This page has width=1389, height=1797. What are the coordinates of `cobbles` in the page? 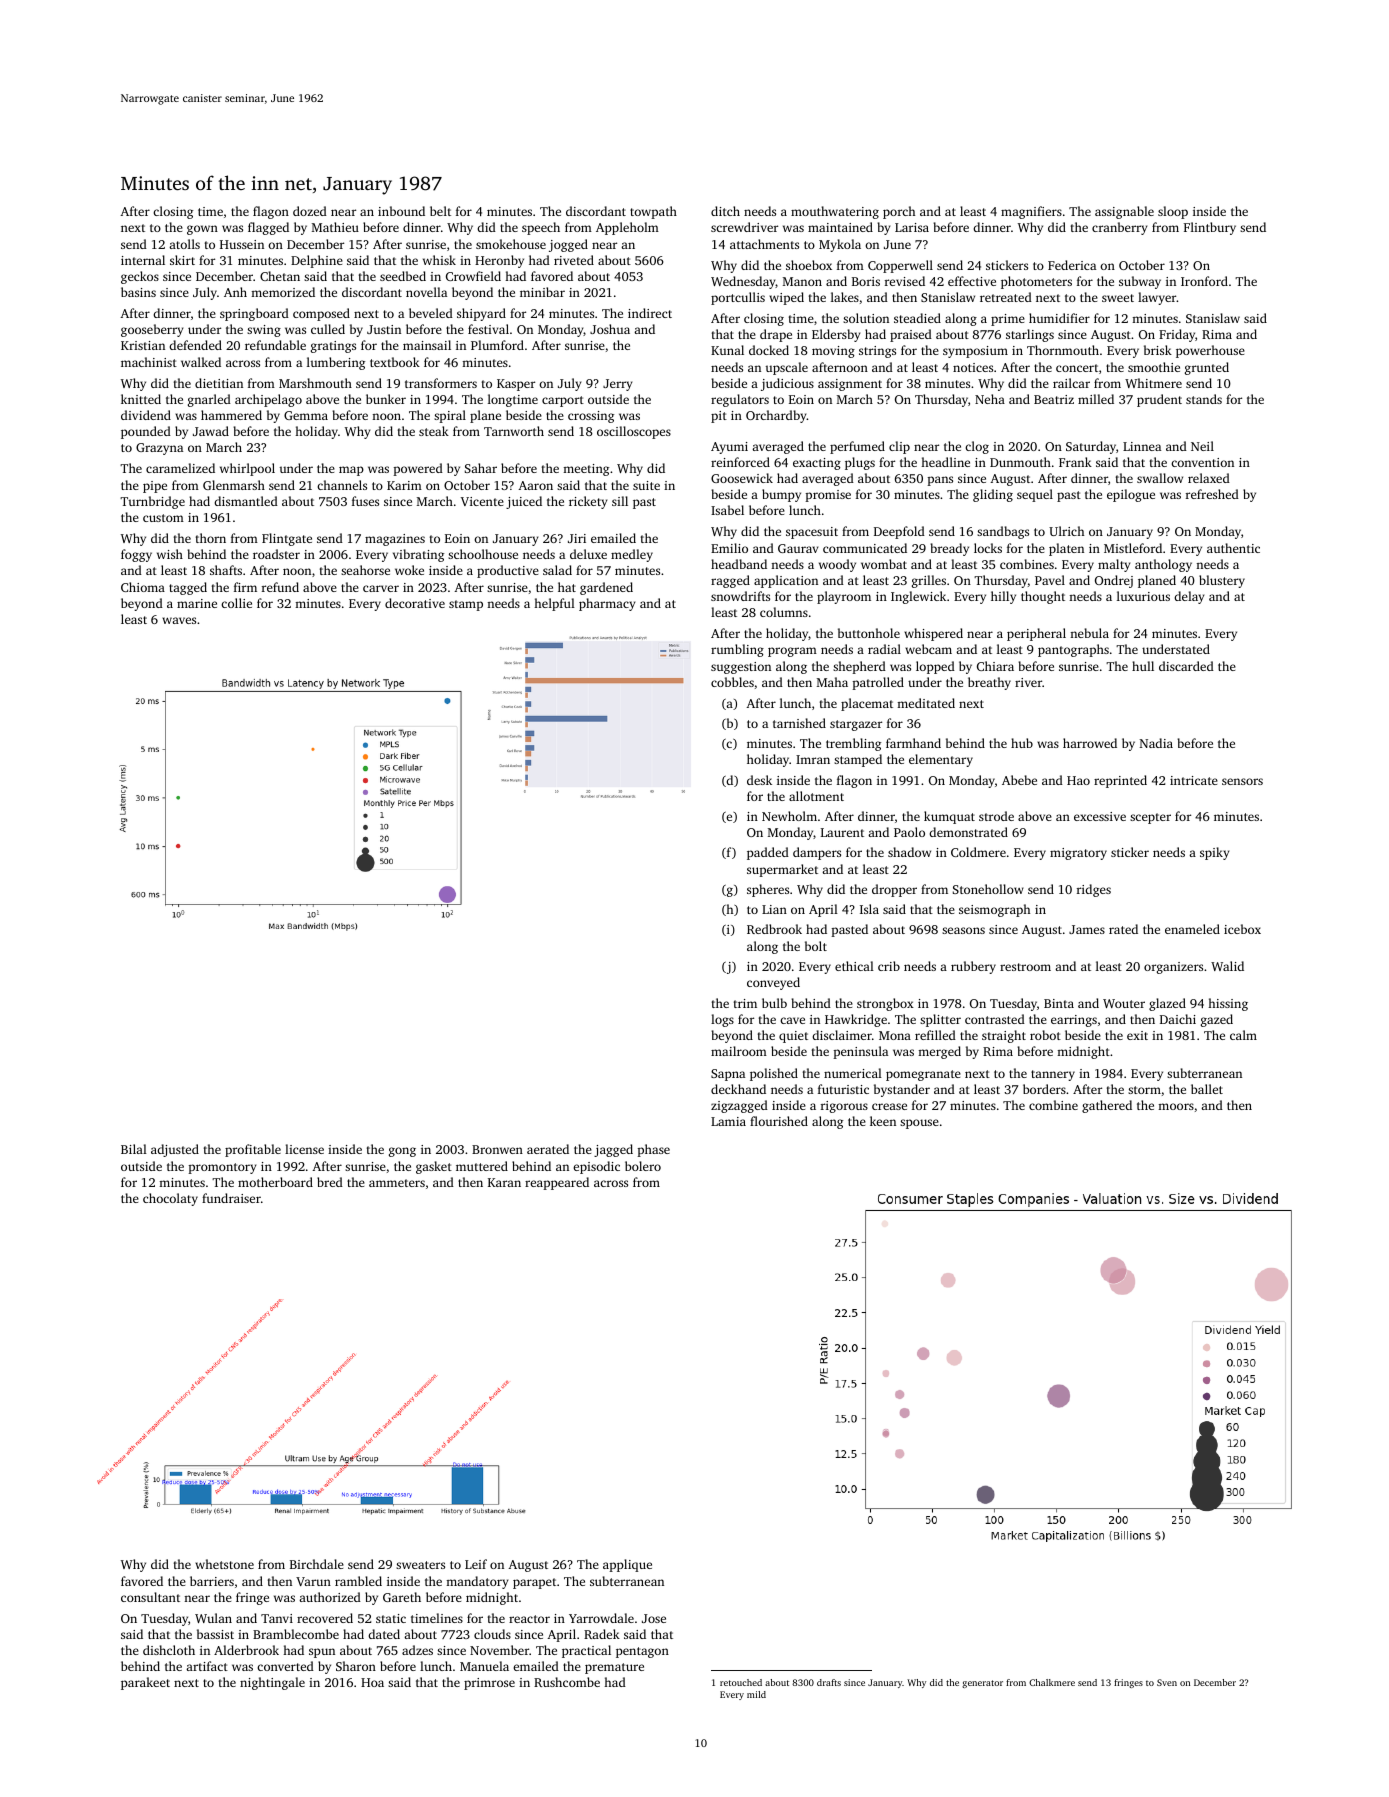 It's located at (732, 682).
